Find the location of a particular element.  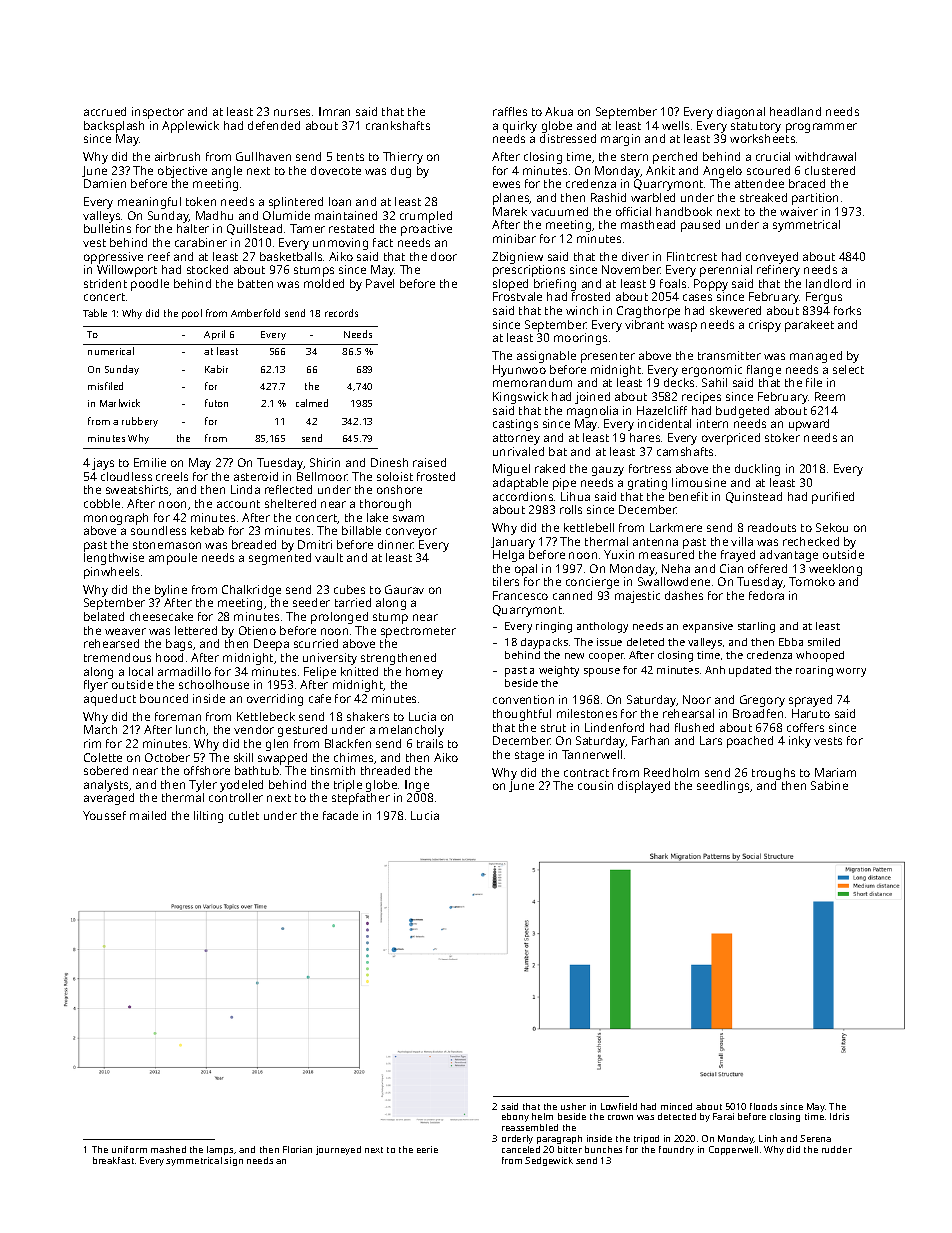

floods is located at coordinates (763, 1106).
